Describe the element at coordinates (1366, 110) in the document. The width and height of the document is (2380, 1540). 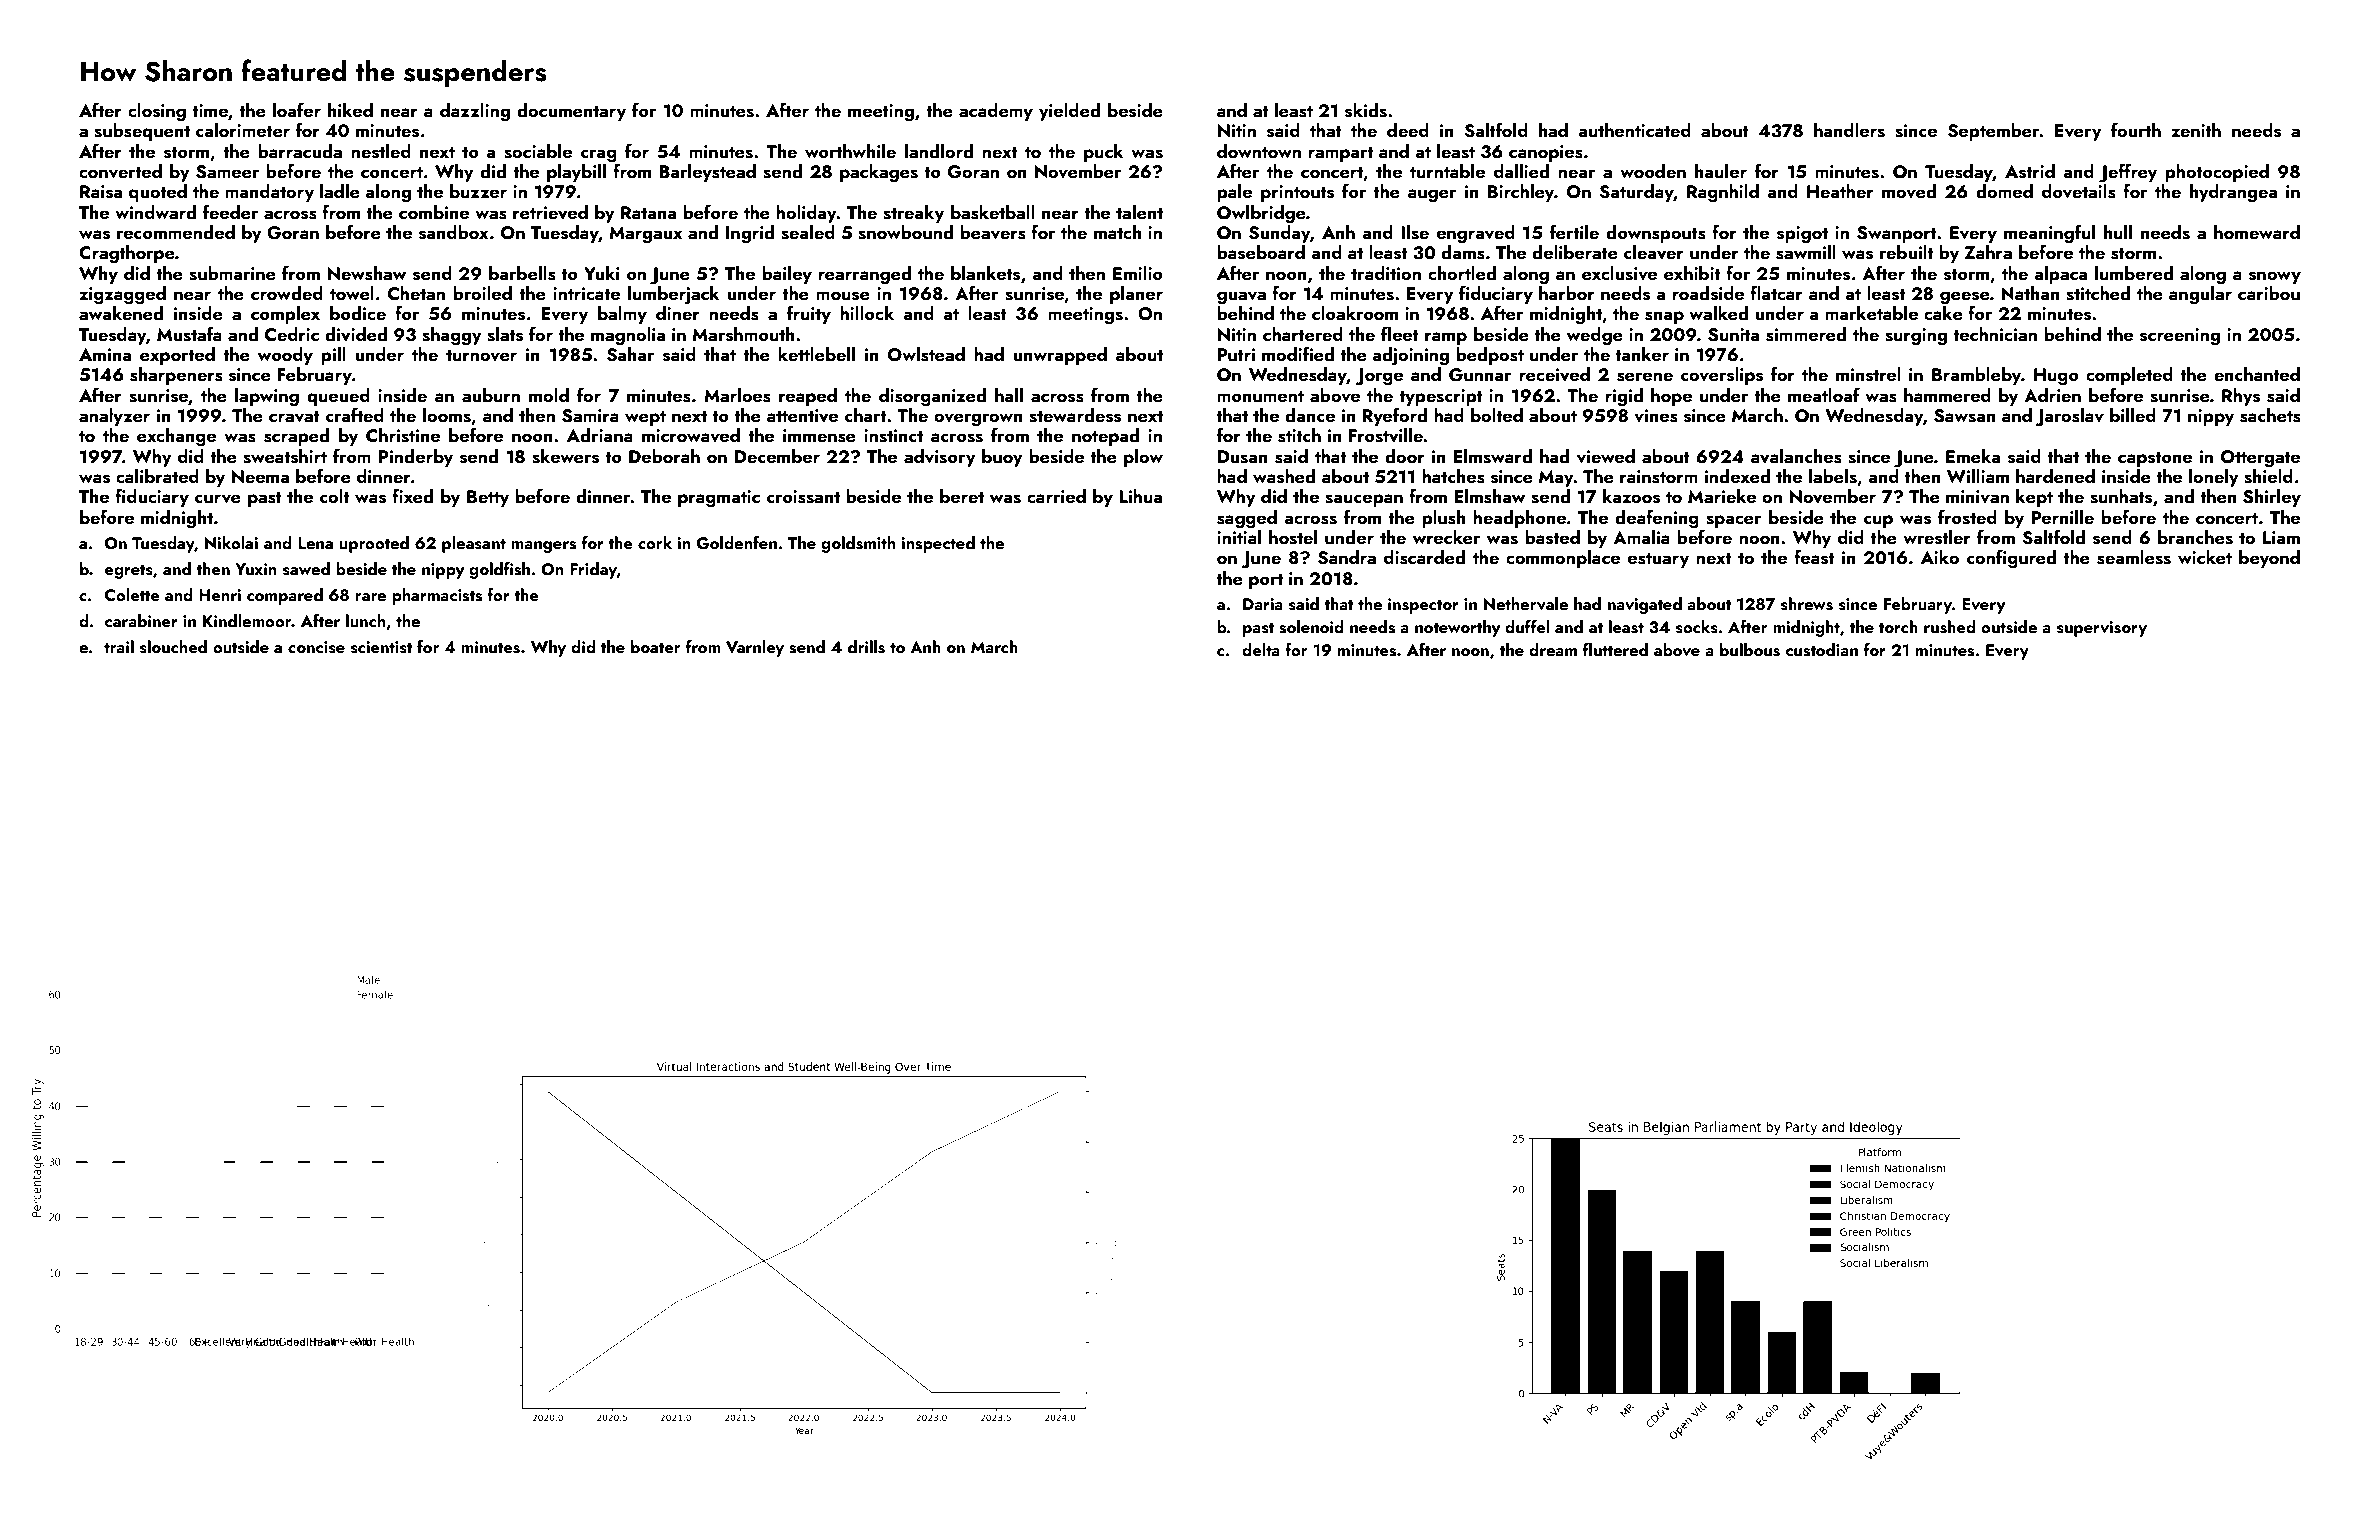
I see `skids` at that location.
